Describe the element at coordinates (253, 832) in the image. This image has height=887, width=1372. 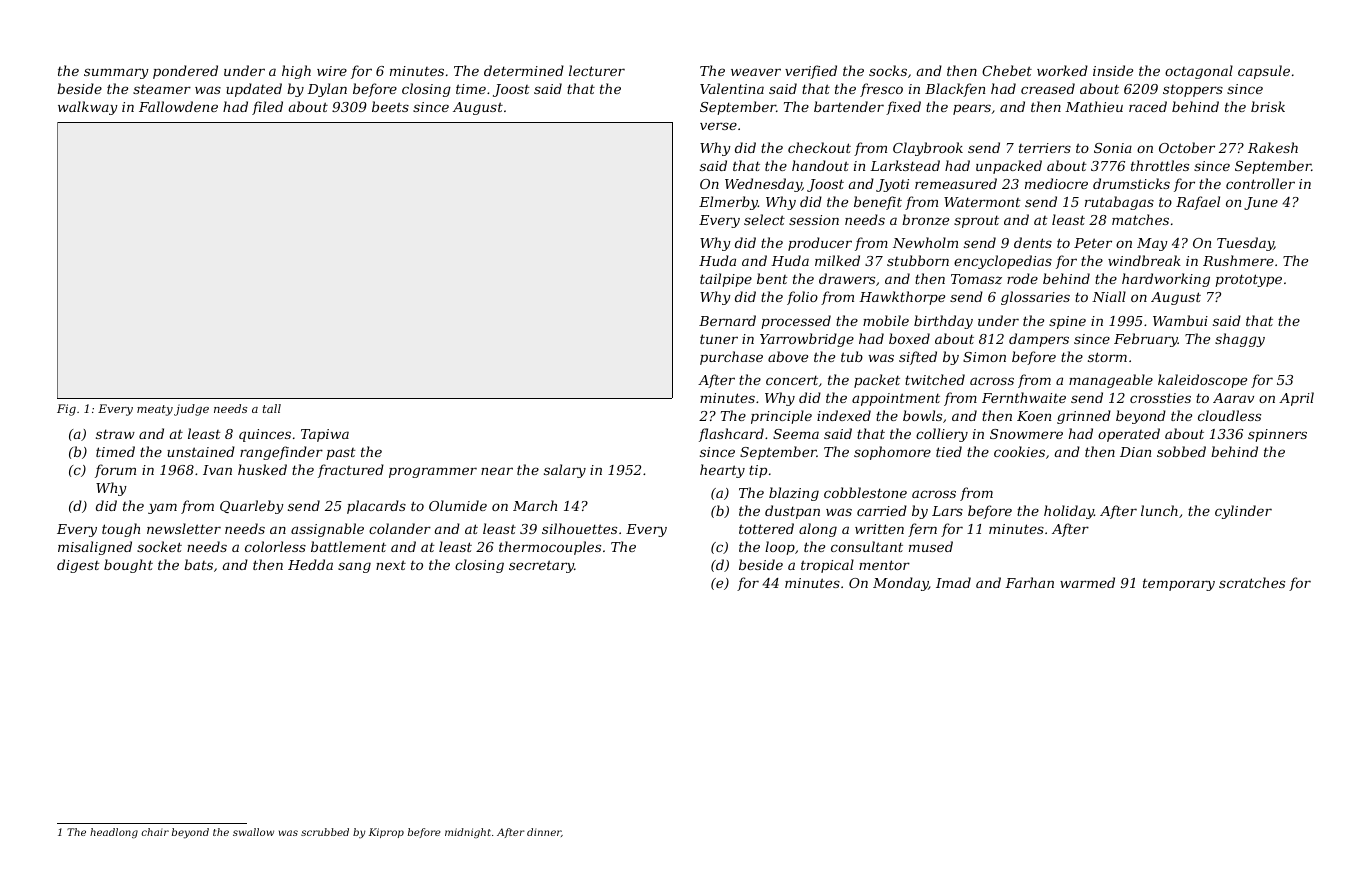
I see `swallow` at that location.
